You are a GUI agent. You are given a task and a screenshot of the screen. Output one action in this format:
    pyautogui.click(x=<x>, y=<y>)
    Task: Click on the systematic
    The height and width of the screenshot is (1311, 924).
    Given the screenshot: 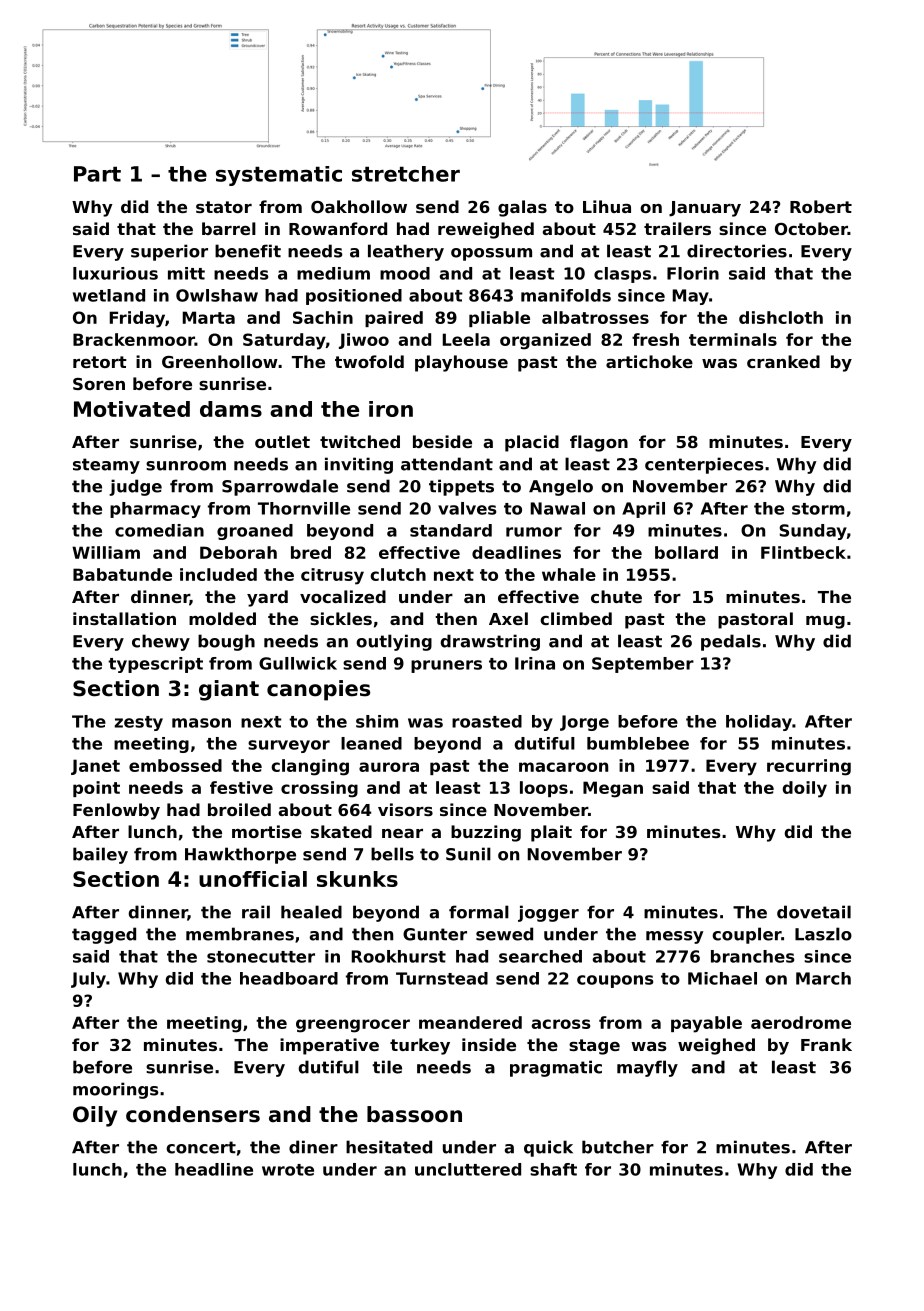 What is the action you would take?
    pyautogui.click(x=279, y=176)
